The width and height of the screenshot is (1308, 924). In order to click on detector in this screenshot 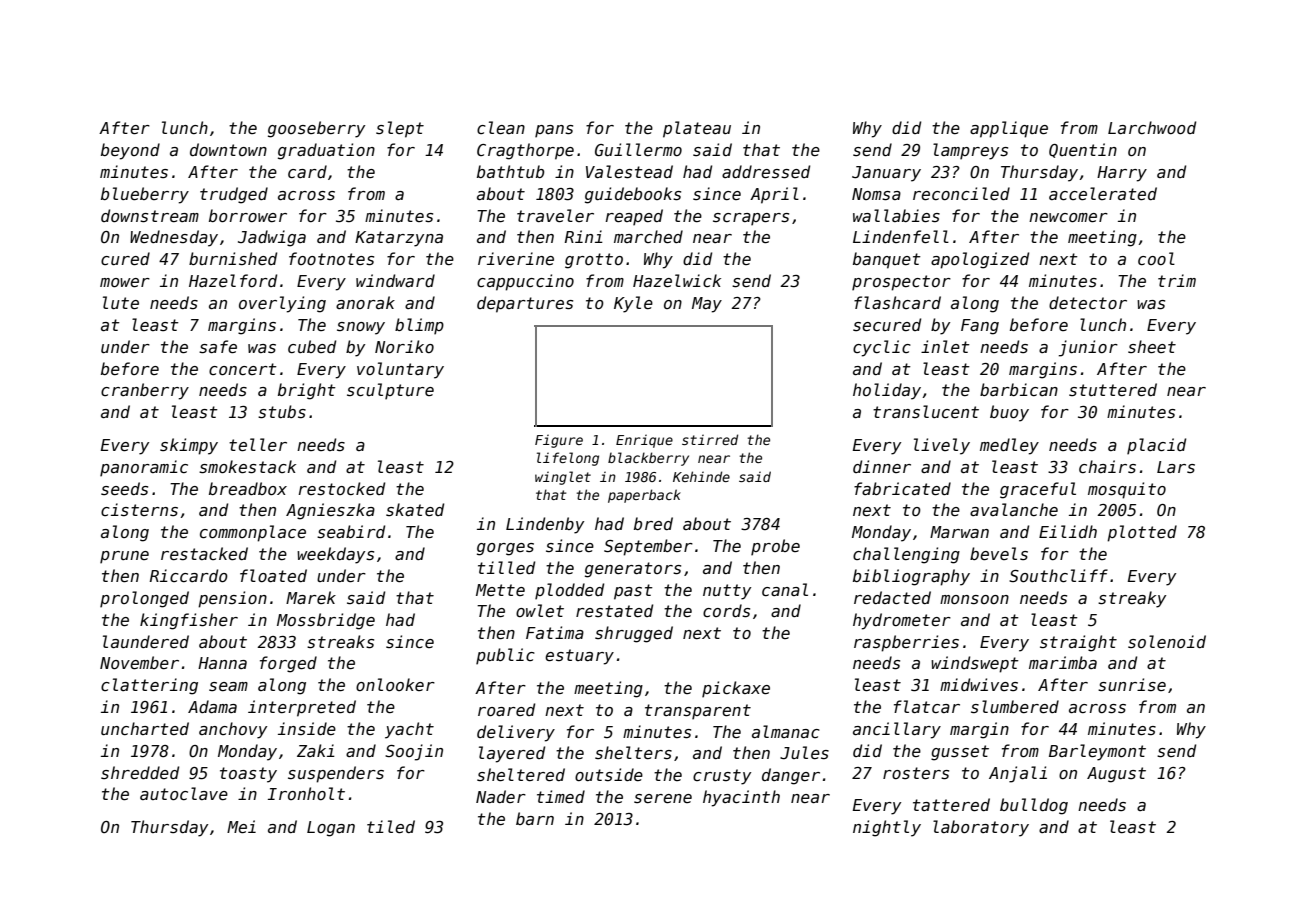, I will do `click(1088, 302)`.
